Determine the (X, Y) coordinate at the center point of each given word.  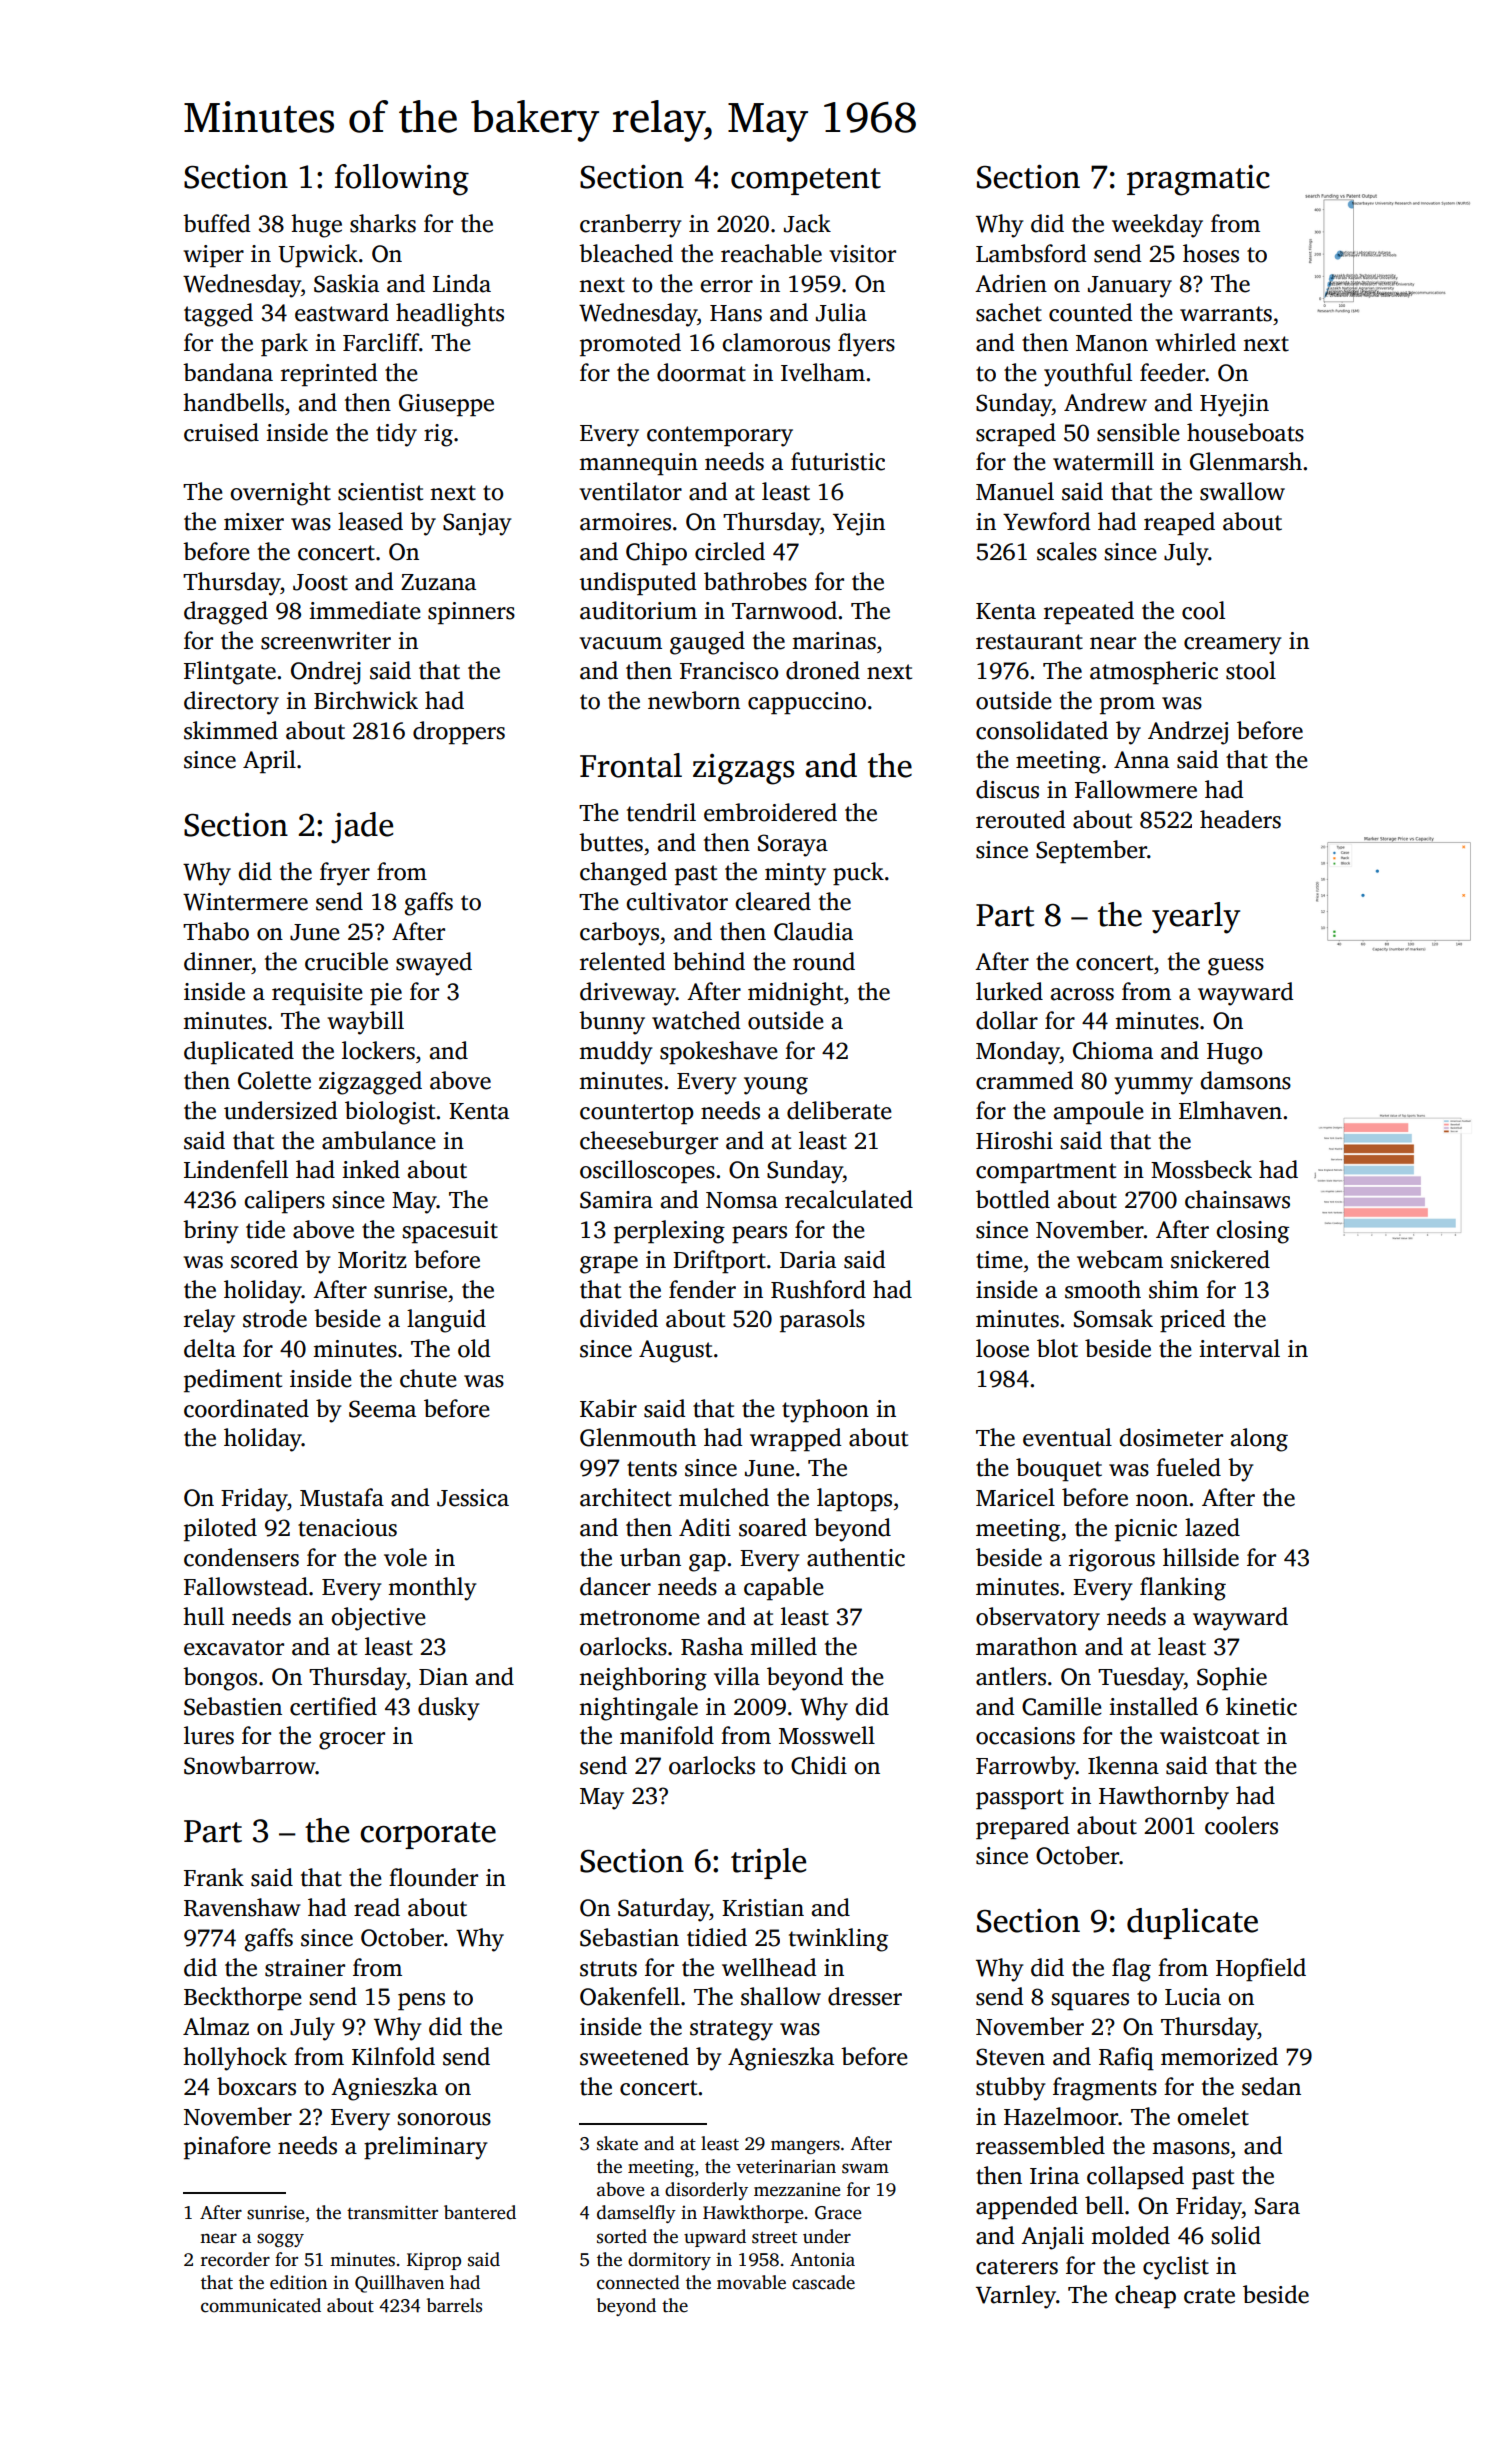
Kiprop (434, 2261)
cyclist (1176, 2268)
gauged (707, 643)
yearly (1196, 918)
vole (405, 1557)
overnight (280, 494)
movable (751, 2282)
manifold (667, 1735)
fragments (1105, 2089)
